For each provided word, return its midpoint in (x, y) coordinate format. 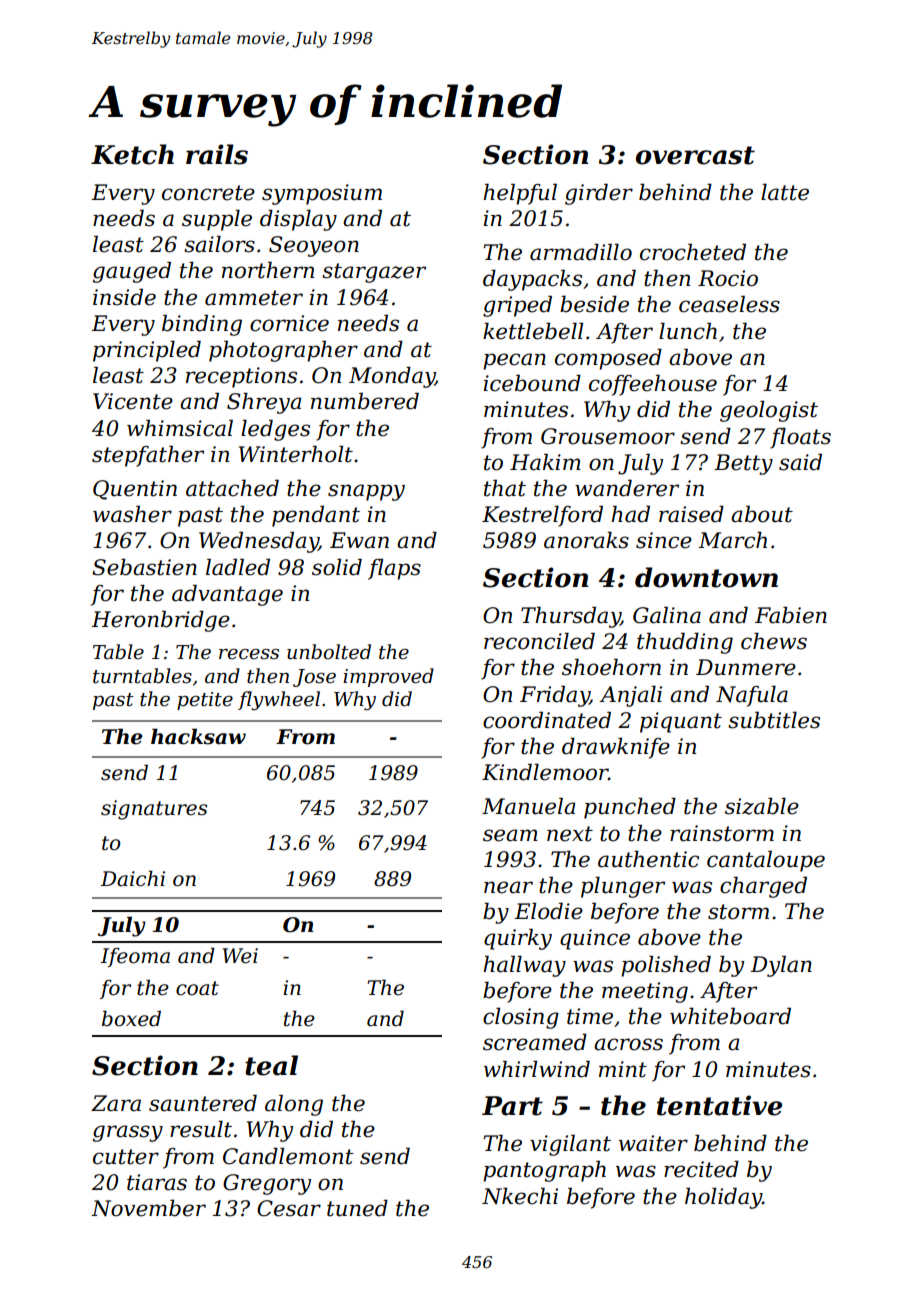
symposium (322, 194)
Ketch (132, 154)
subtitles (774, 720)
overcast (695, 155)
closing (521, 1018)
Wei (240, 956)
